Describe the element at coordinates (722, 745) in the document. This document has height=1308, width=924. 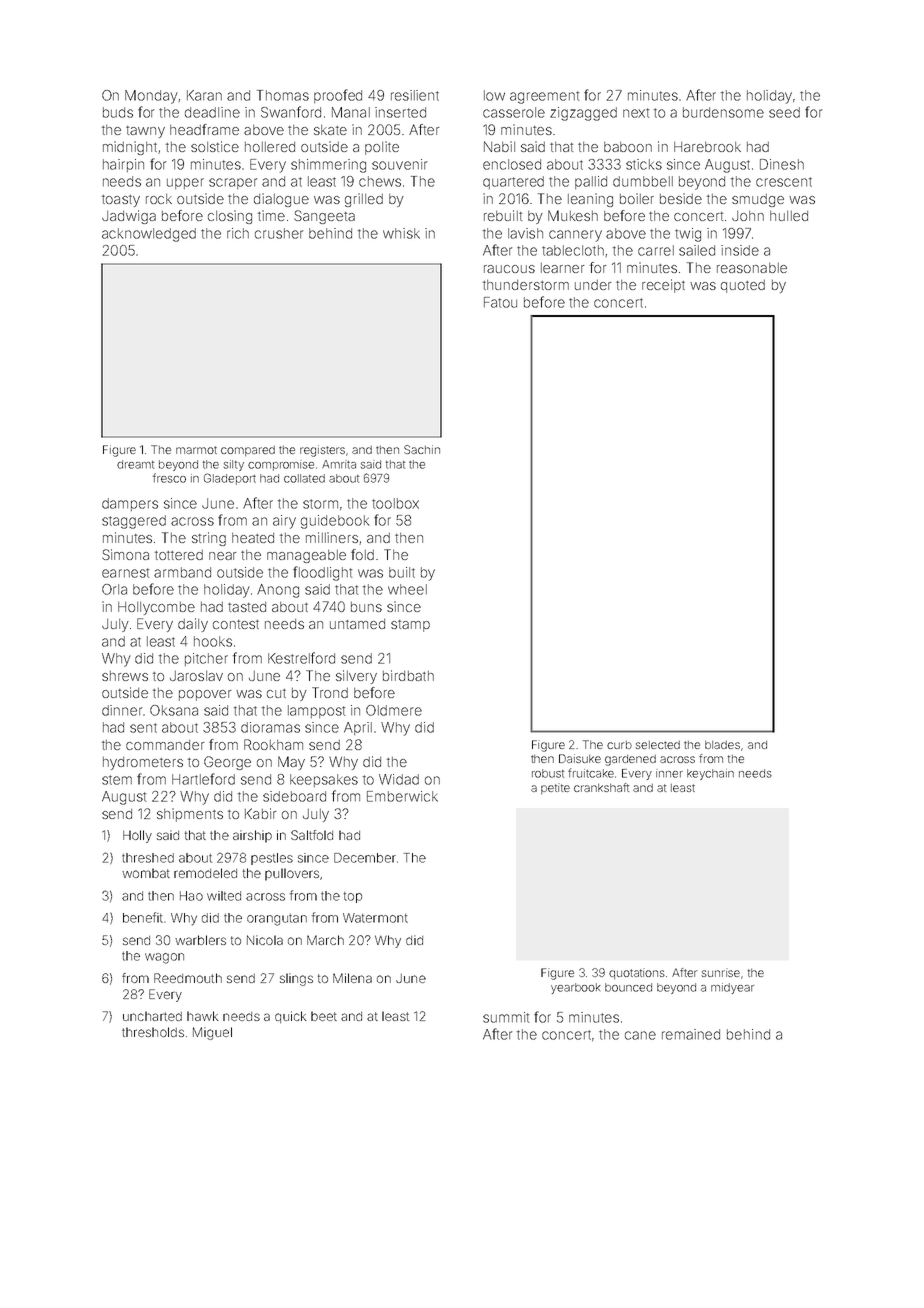
I see `blades` at that location.
